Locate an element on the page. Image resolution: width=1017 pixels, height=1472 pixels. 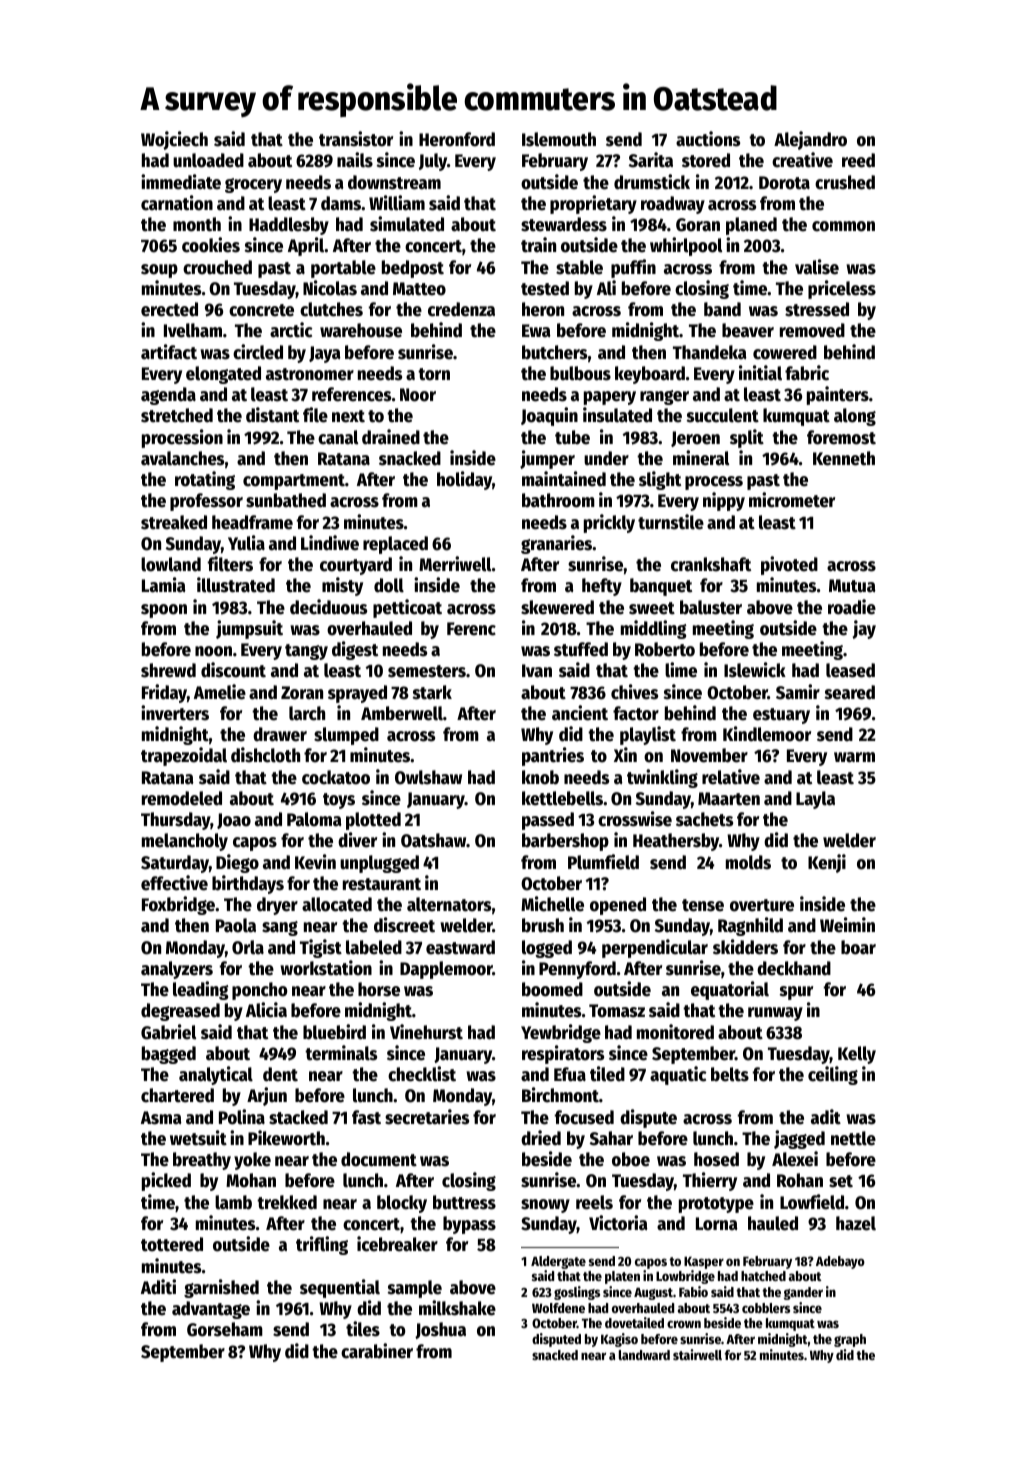
knob is located at coordinates (540, 777).
